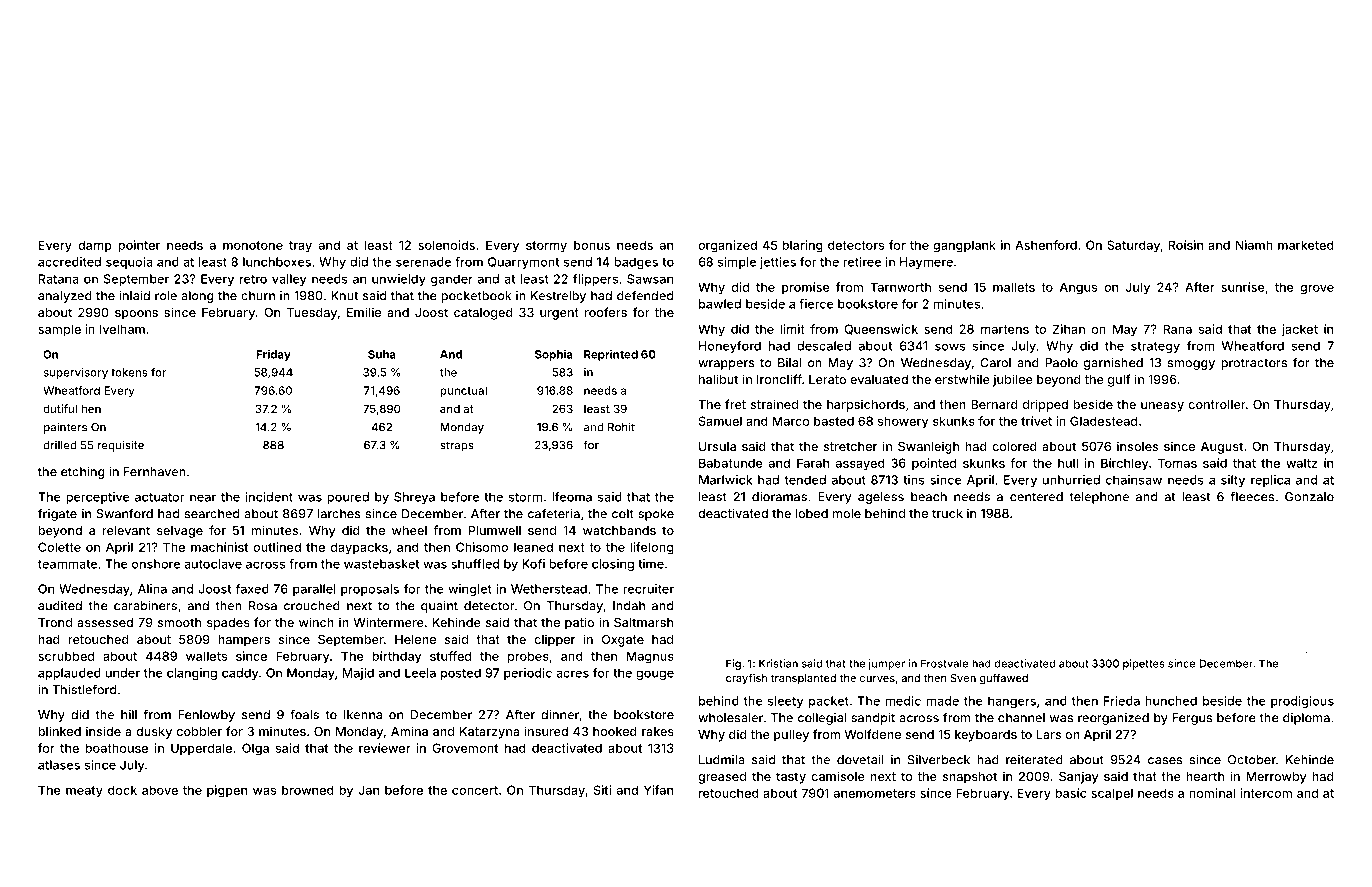  I want to click on scalpel, so click(1112, 794).
